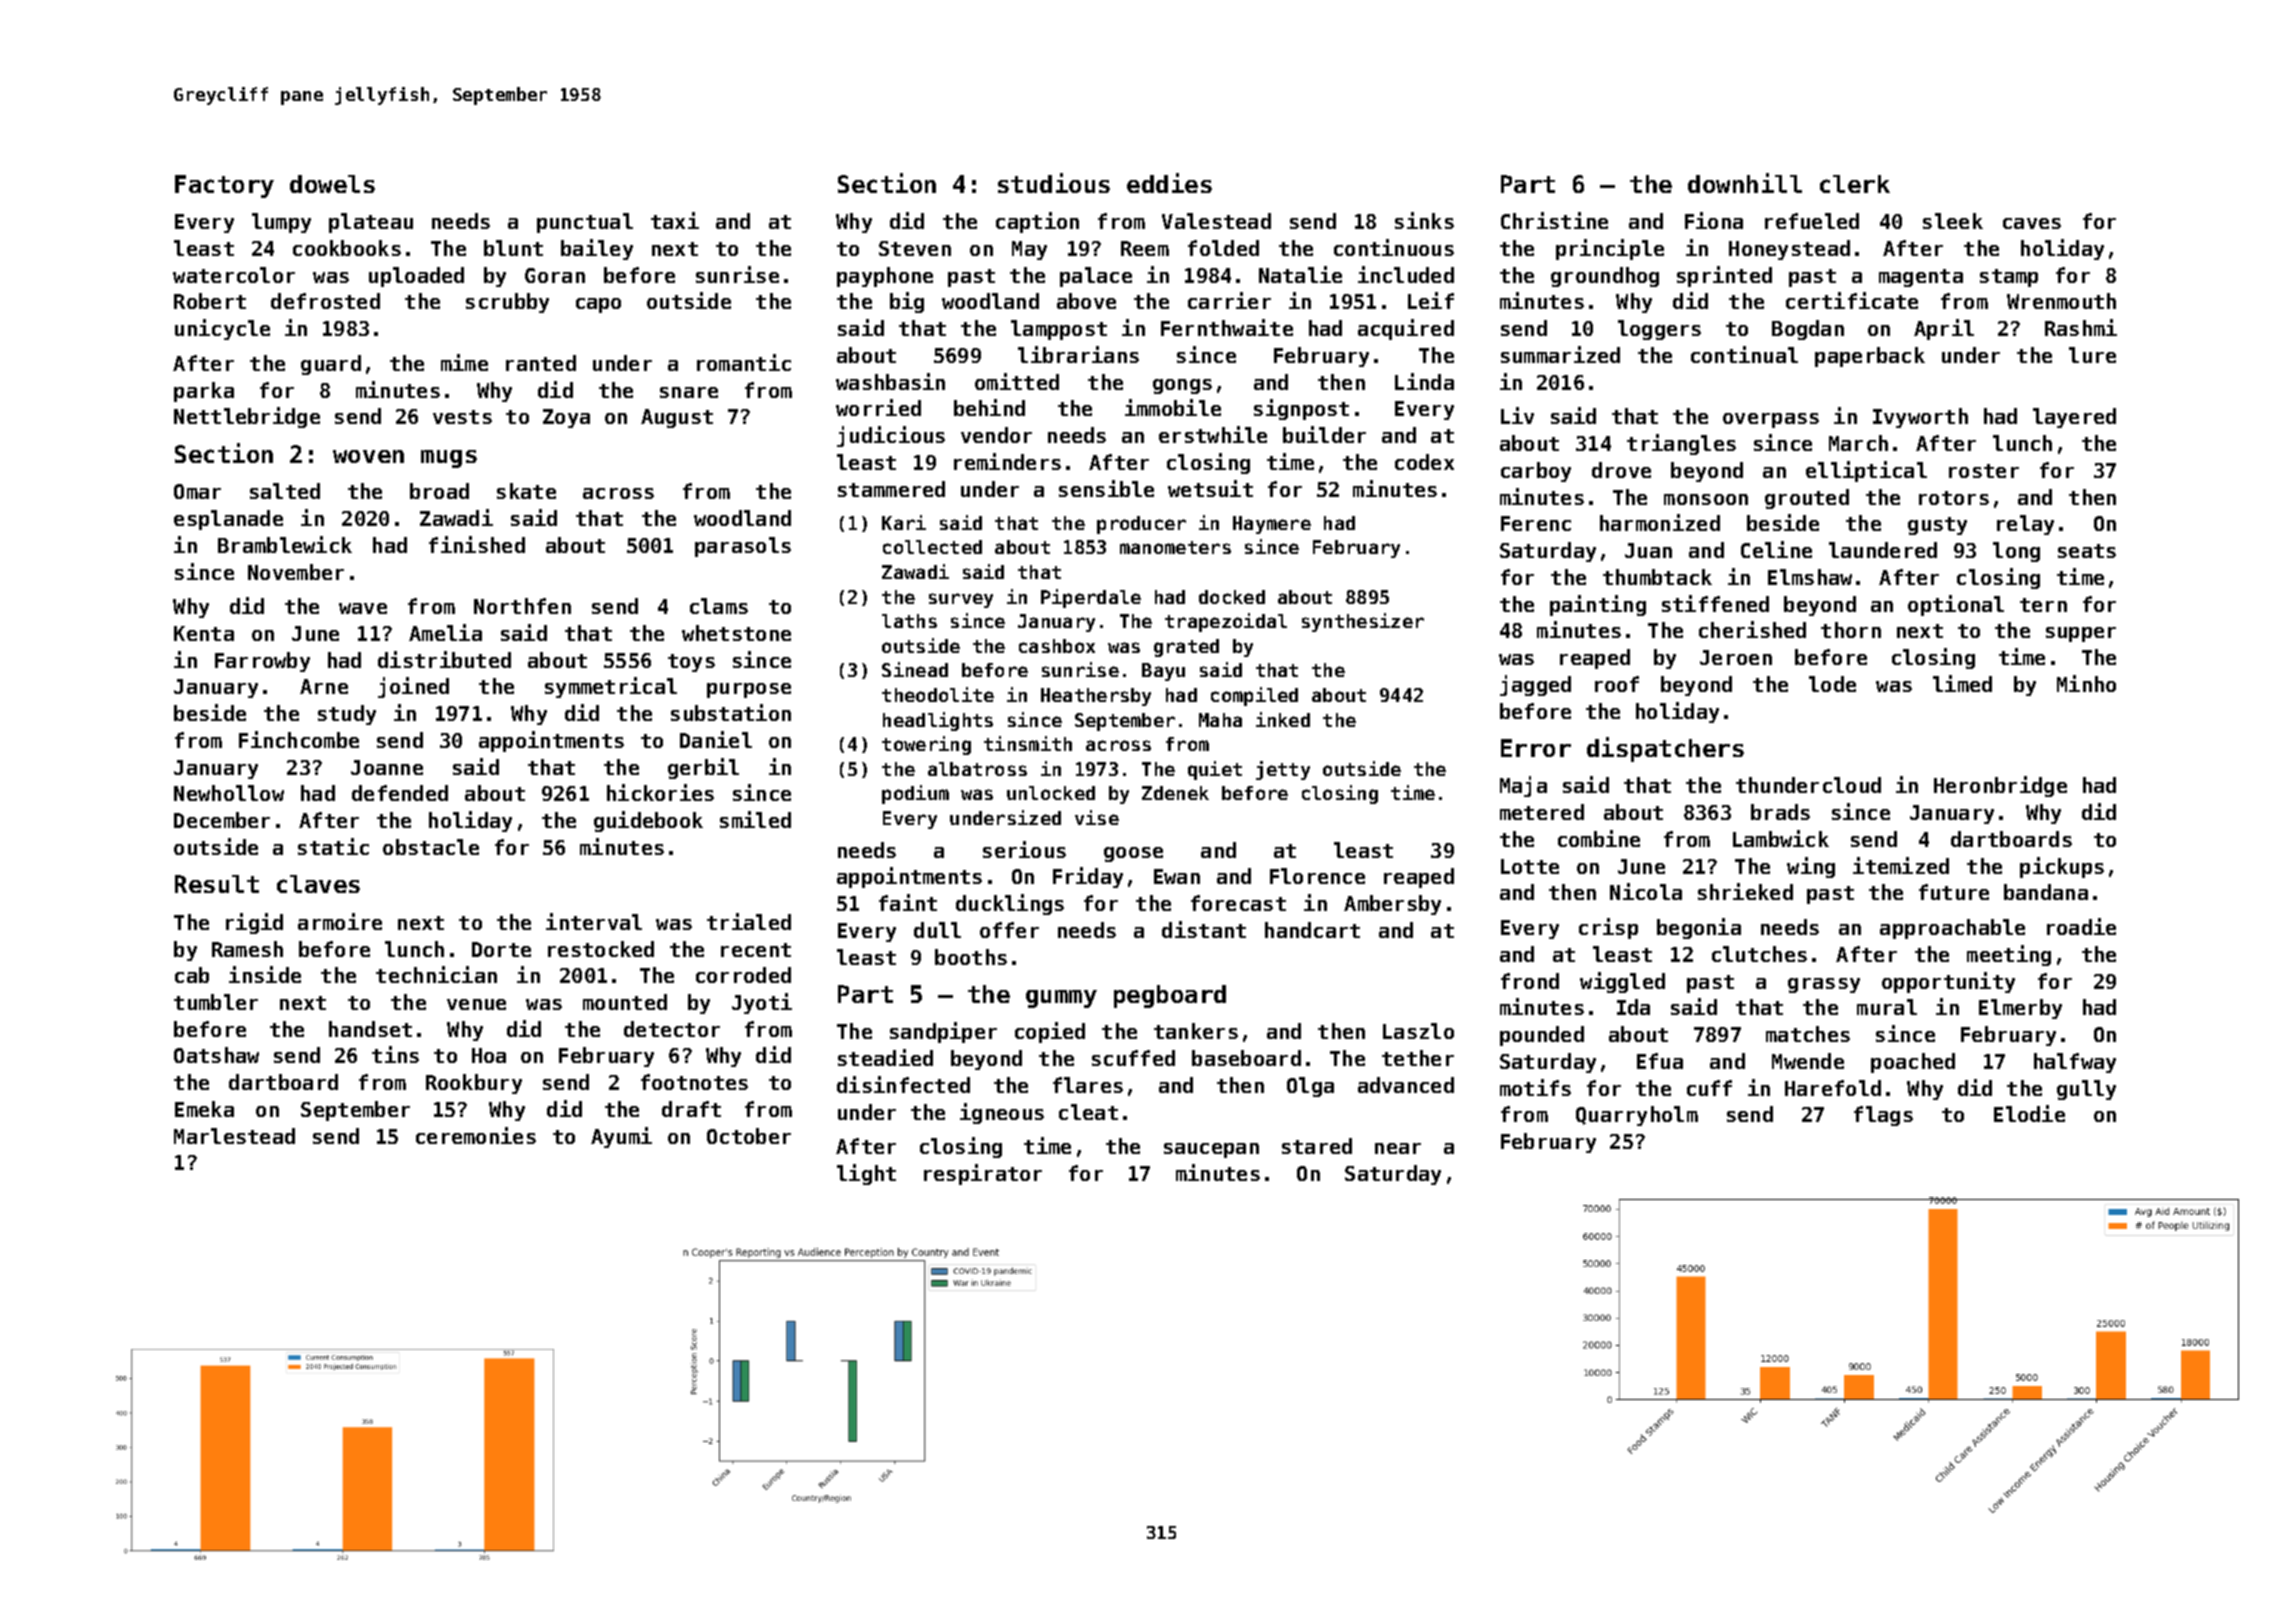 The height and width of the image is (1620, 2292). Describe the element at coordinates (2025, 525) in the image. I see `relay` at that location.
